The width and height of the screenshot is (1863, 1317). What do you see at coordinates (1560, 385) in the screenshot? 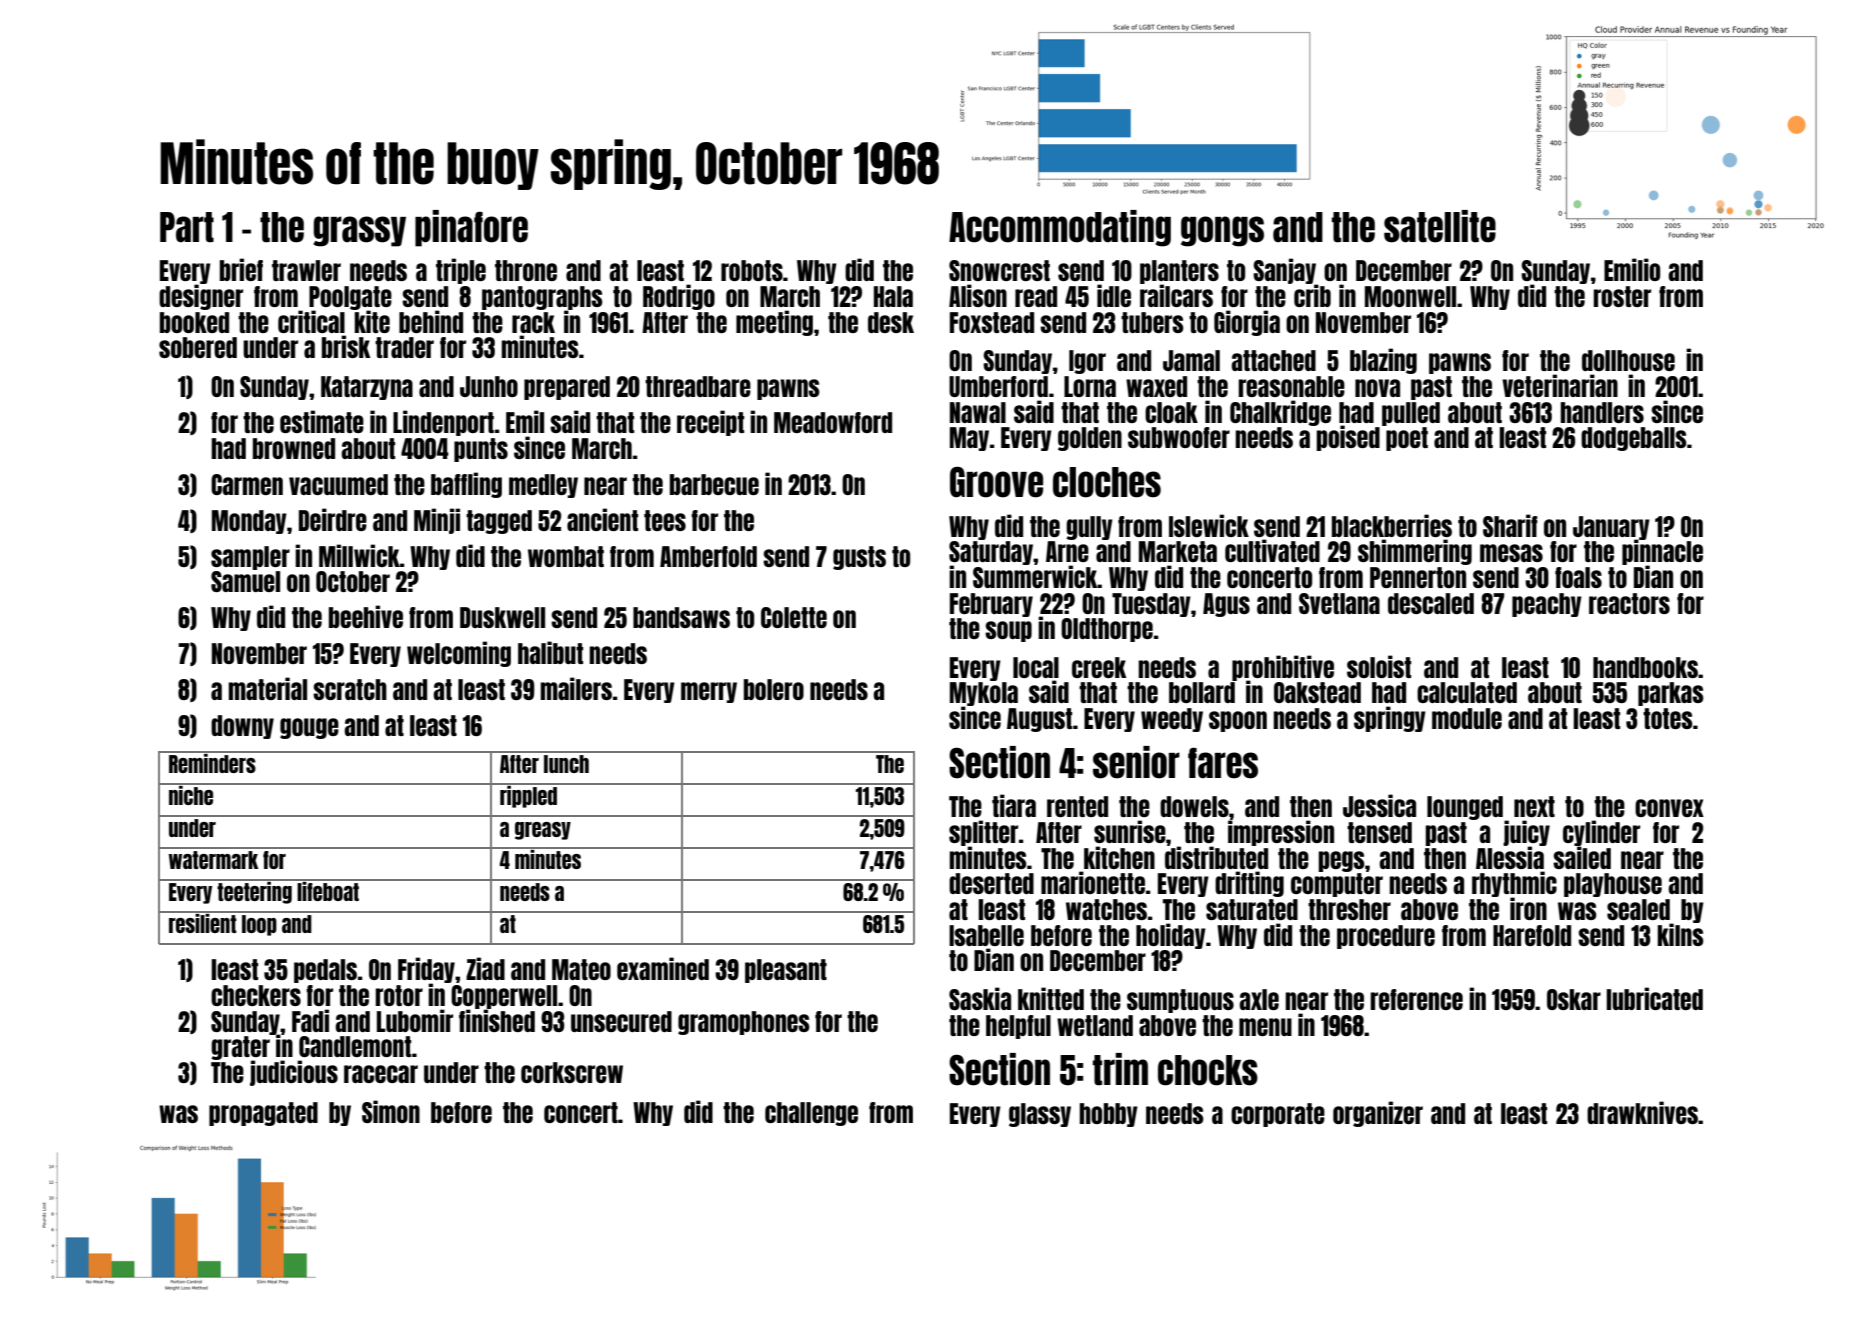
I see `veterinarian` at bounding box center [1560, 385].
